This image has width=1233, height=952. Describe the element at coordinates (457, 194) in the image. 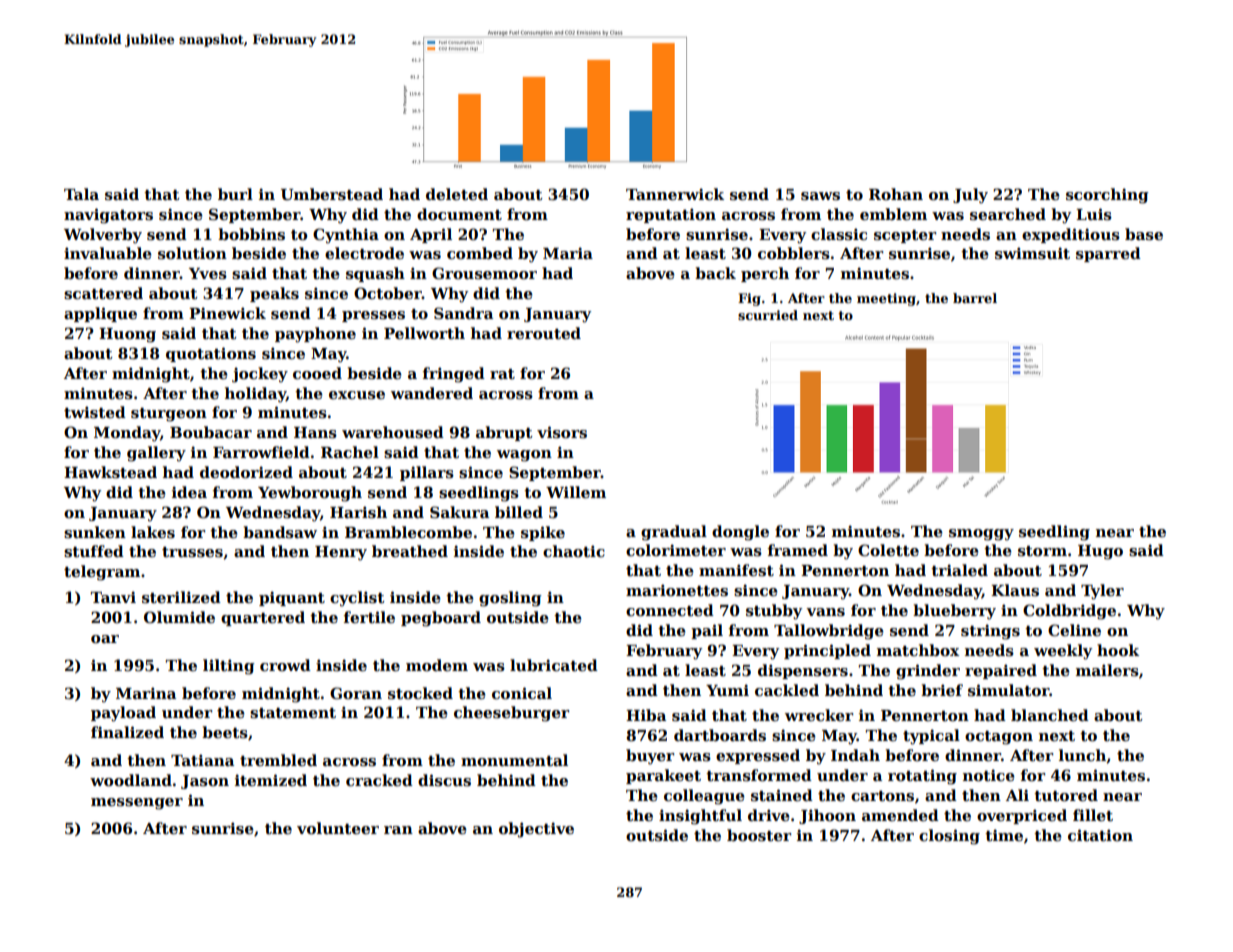

I see `deleted` at that location.
